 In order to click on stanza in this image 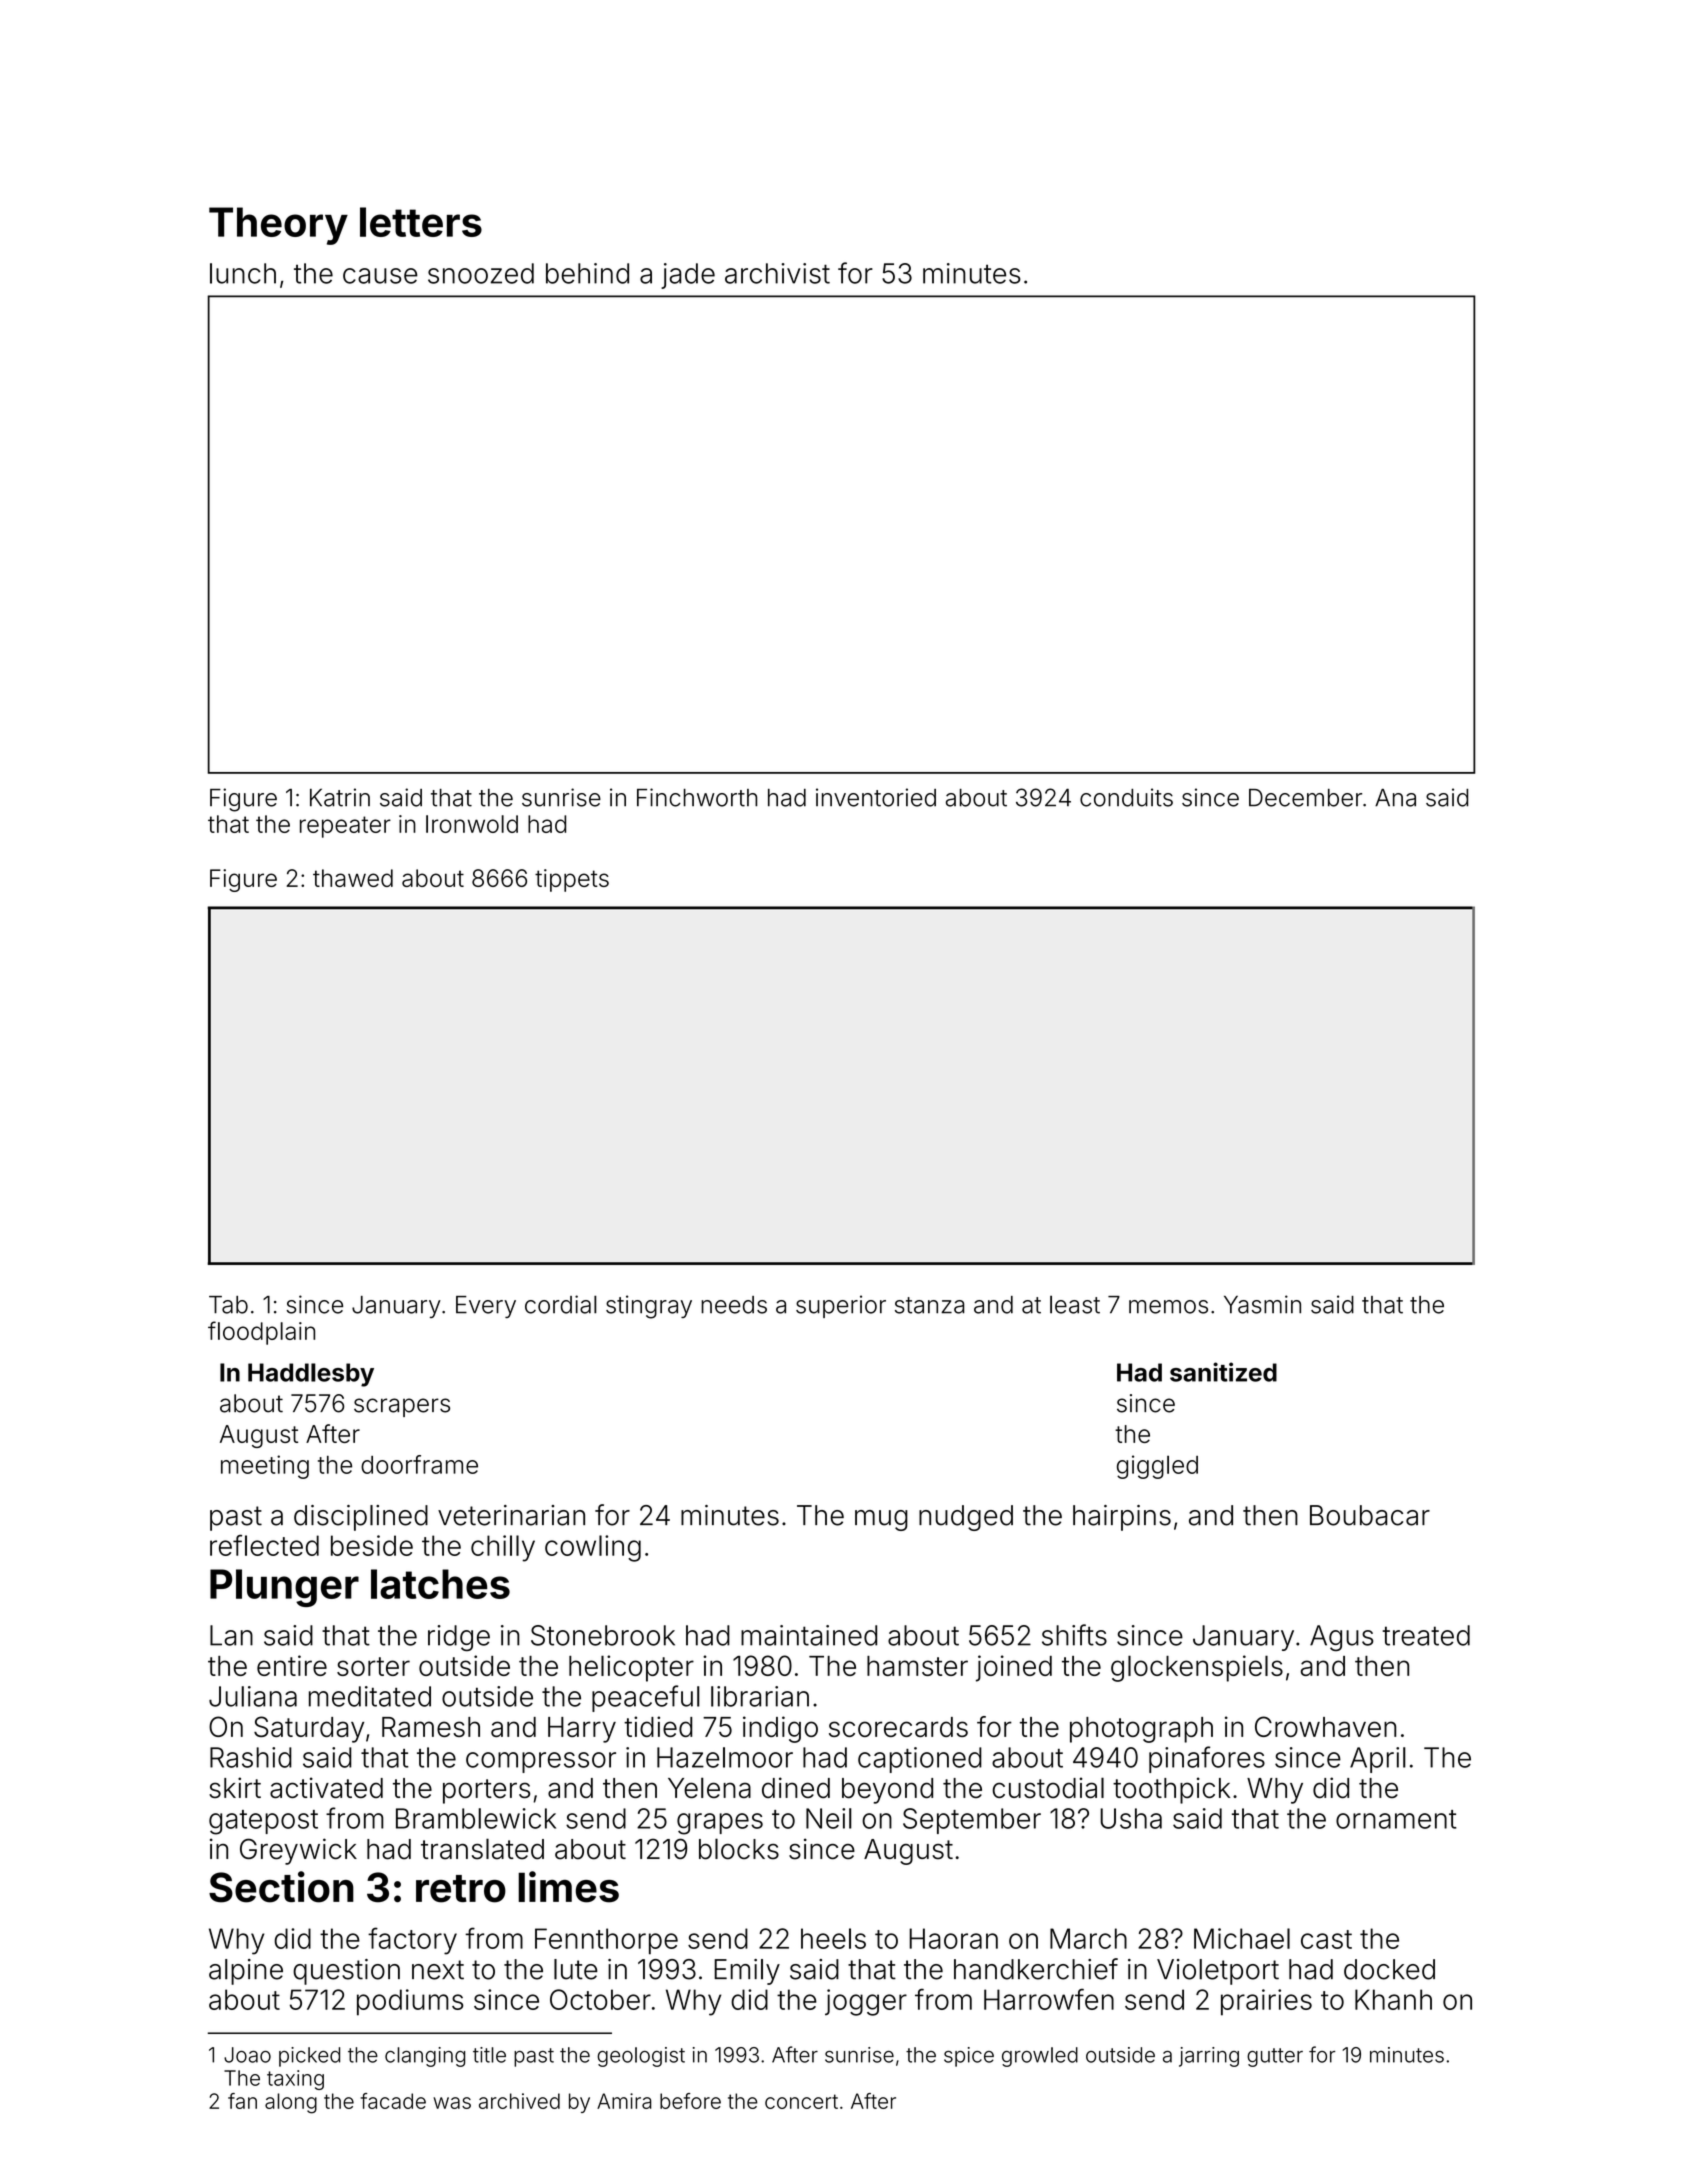, I will do `click(929, 1305)`.
